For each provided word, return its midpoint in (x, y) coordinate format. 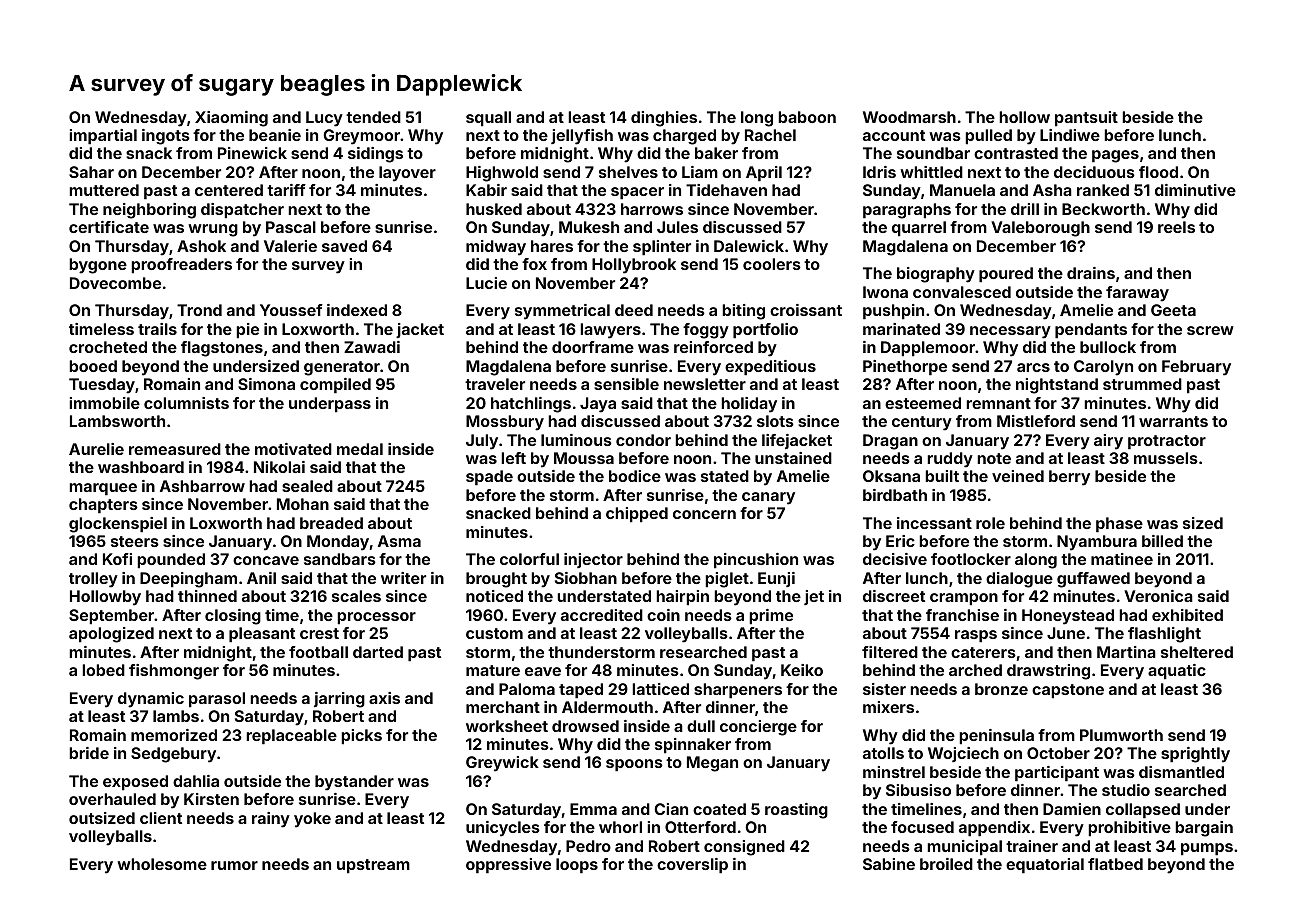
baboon (807, 117)
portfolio (765, 331)
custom (494, 633)
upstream (373, 866)
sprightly (1195, 755)
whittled (931, 172)
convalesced (962, 292)
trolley (93, 580)
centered (229, 190)
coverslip (692, 866)
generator (342, 368)
